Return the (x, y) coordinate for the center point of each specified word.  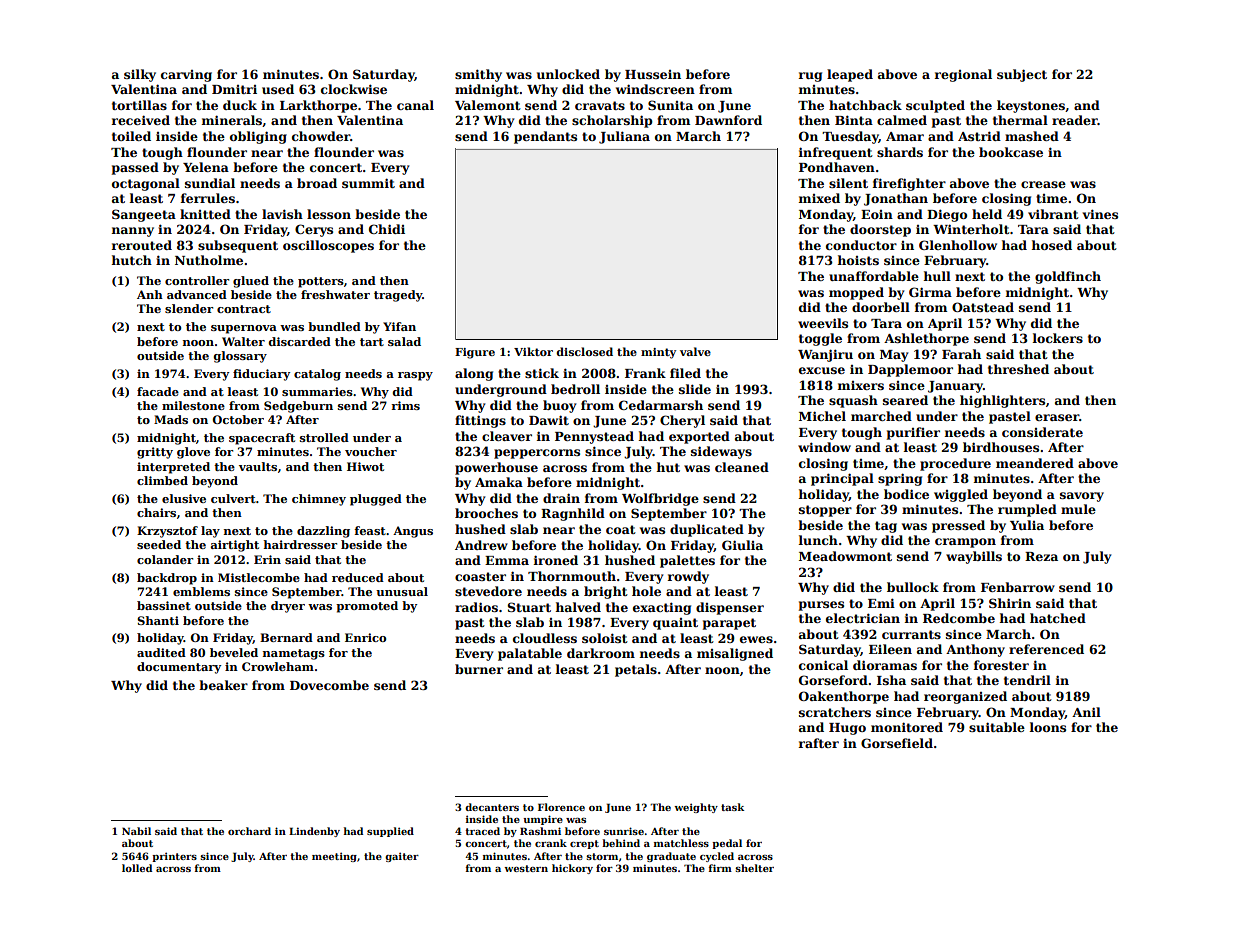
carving (186, 76)
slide (695, 389)
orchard (249, 831)
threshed (1018, 369)
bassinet (164, 605)
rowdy (688, 577)
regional (963, 75)
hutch (132, 260)
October (238, 419)
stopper (825, 511)
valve (695, 351)
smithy (478, 75)
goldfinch (1068, 277)
